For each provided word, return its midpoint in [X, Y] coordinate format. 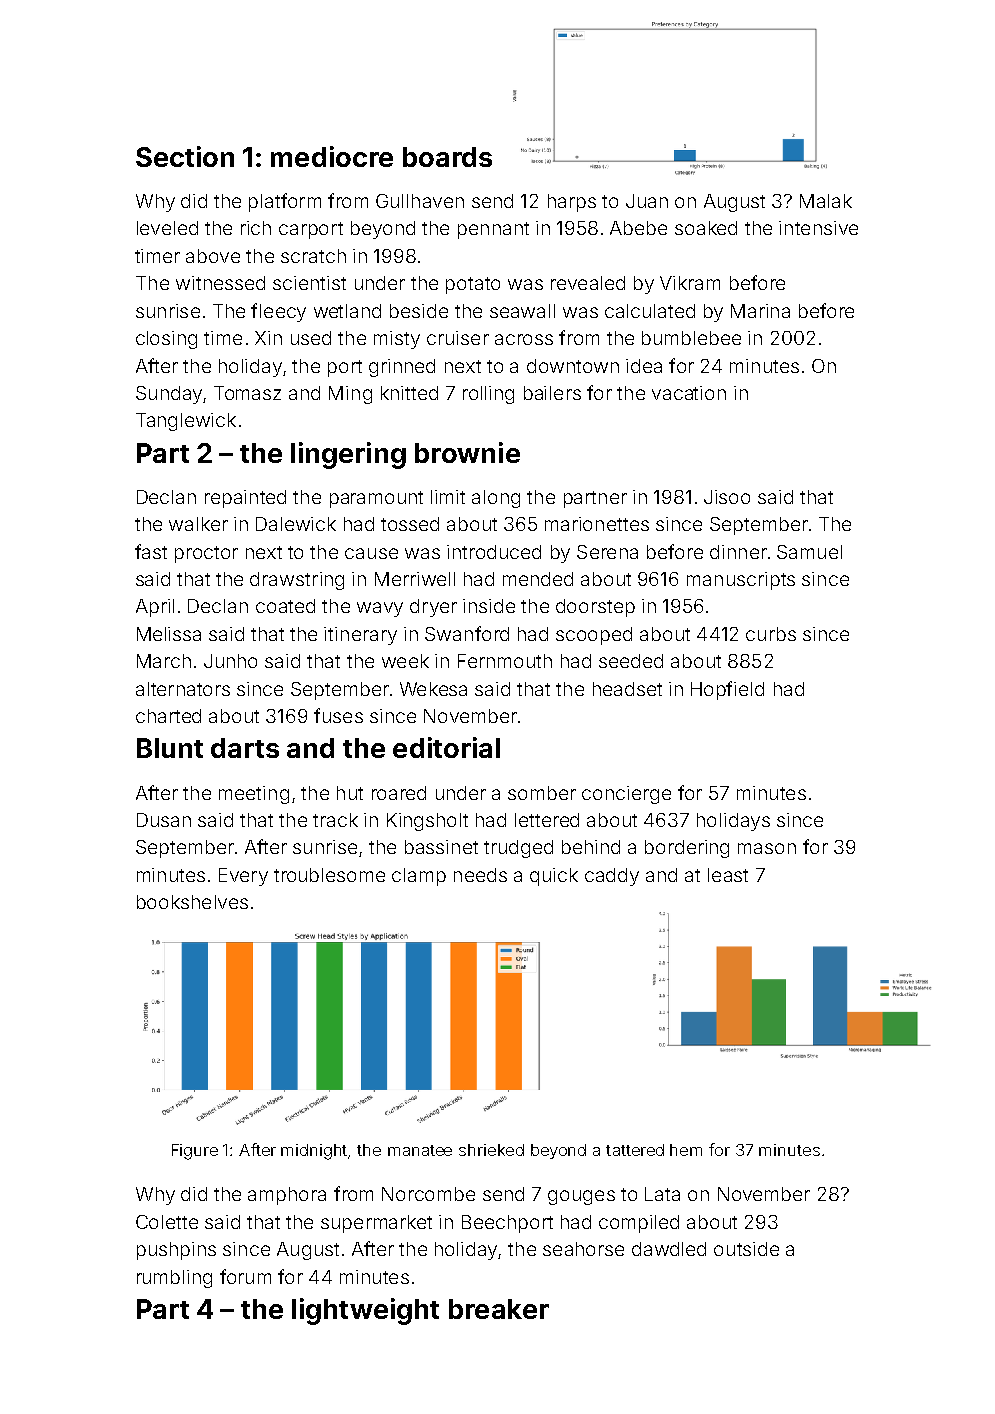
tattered [635, 1150]
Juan [647, 201]
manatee [420, 1150]
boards [447, 157]
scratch [313, 256]
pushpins [176, 1251]
